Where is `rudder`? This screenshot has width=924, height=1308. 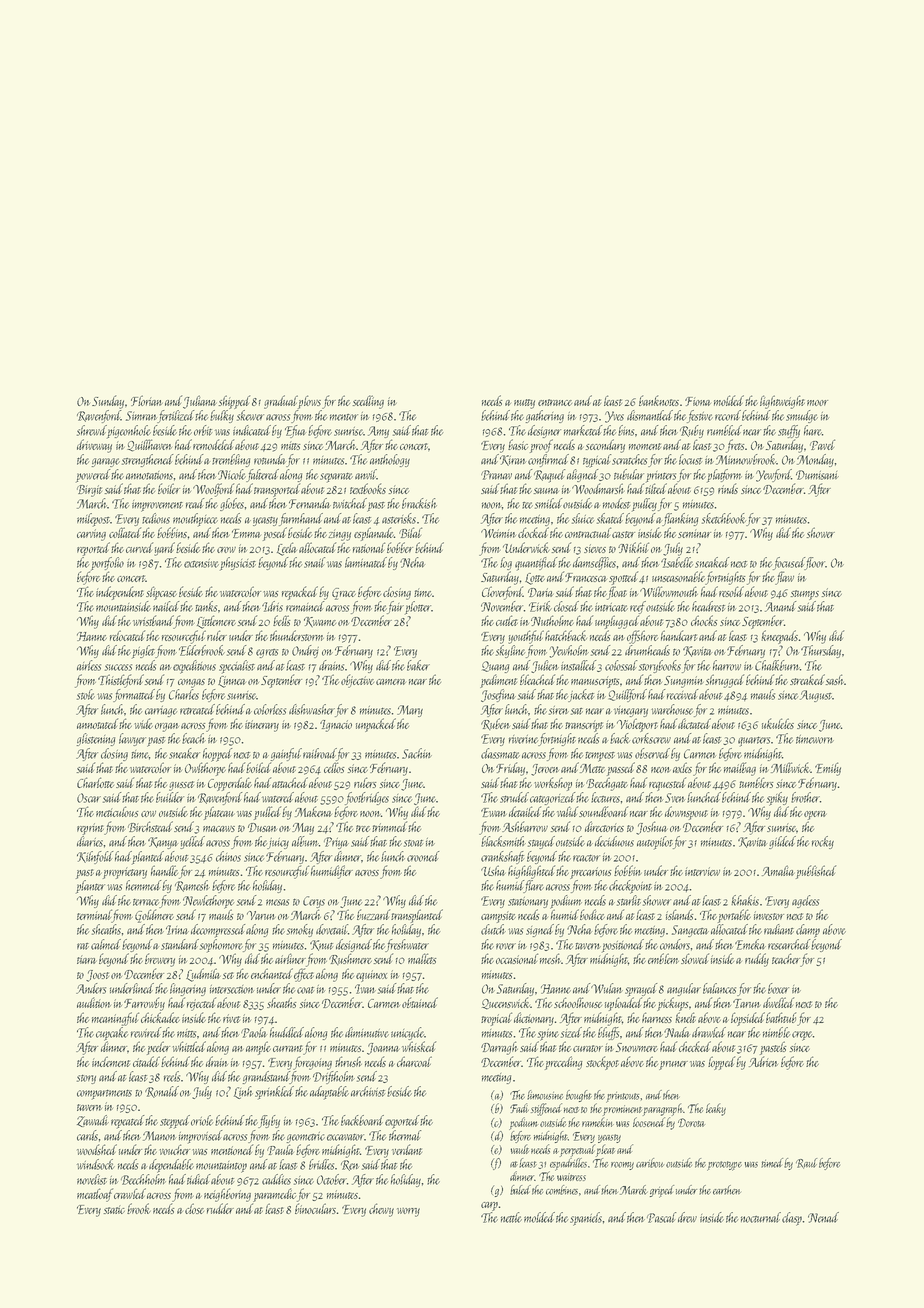
rudder is located at coordinates (220, 1208).
